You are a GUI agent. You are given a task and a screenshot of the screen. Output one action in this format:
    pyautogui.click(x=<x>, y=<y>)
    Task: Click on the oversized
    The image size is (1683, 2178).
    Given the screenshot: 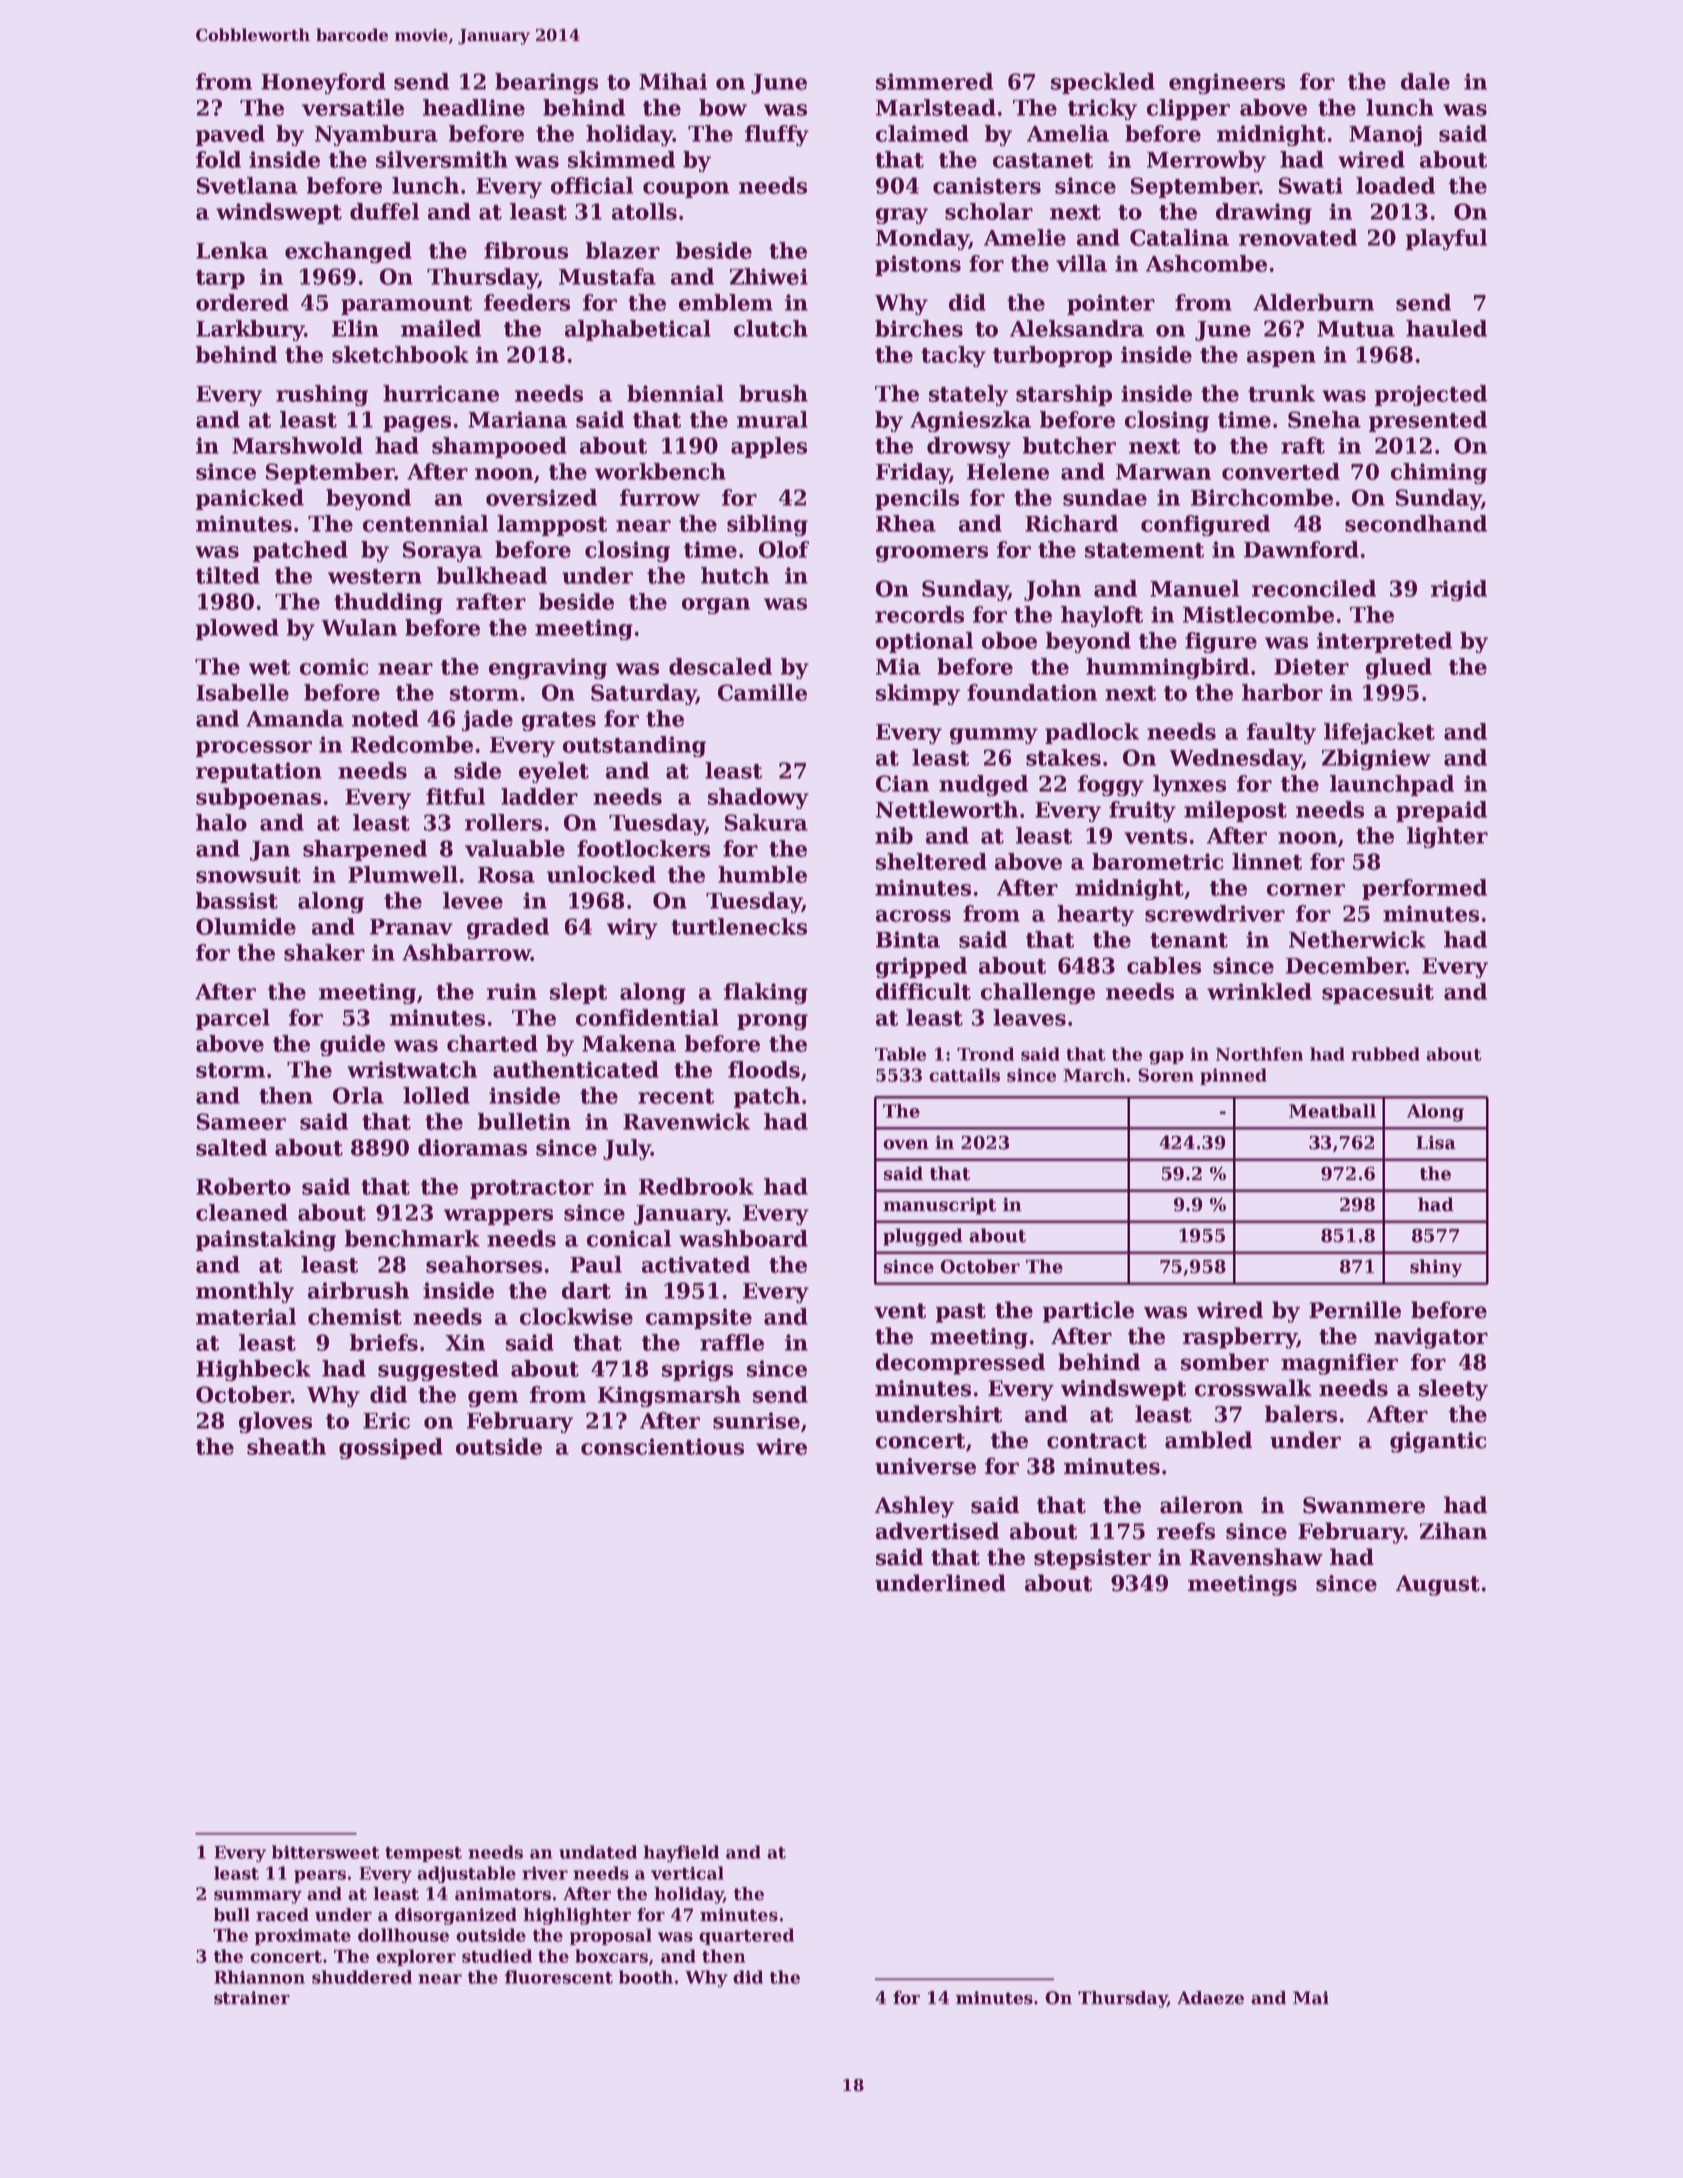 What is the action you would take?
    pyautogui.click(x=541, y=497)
